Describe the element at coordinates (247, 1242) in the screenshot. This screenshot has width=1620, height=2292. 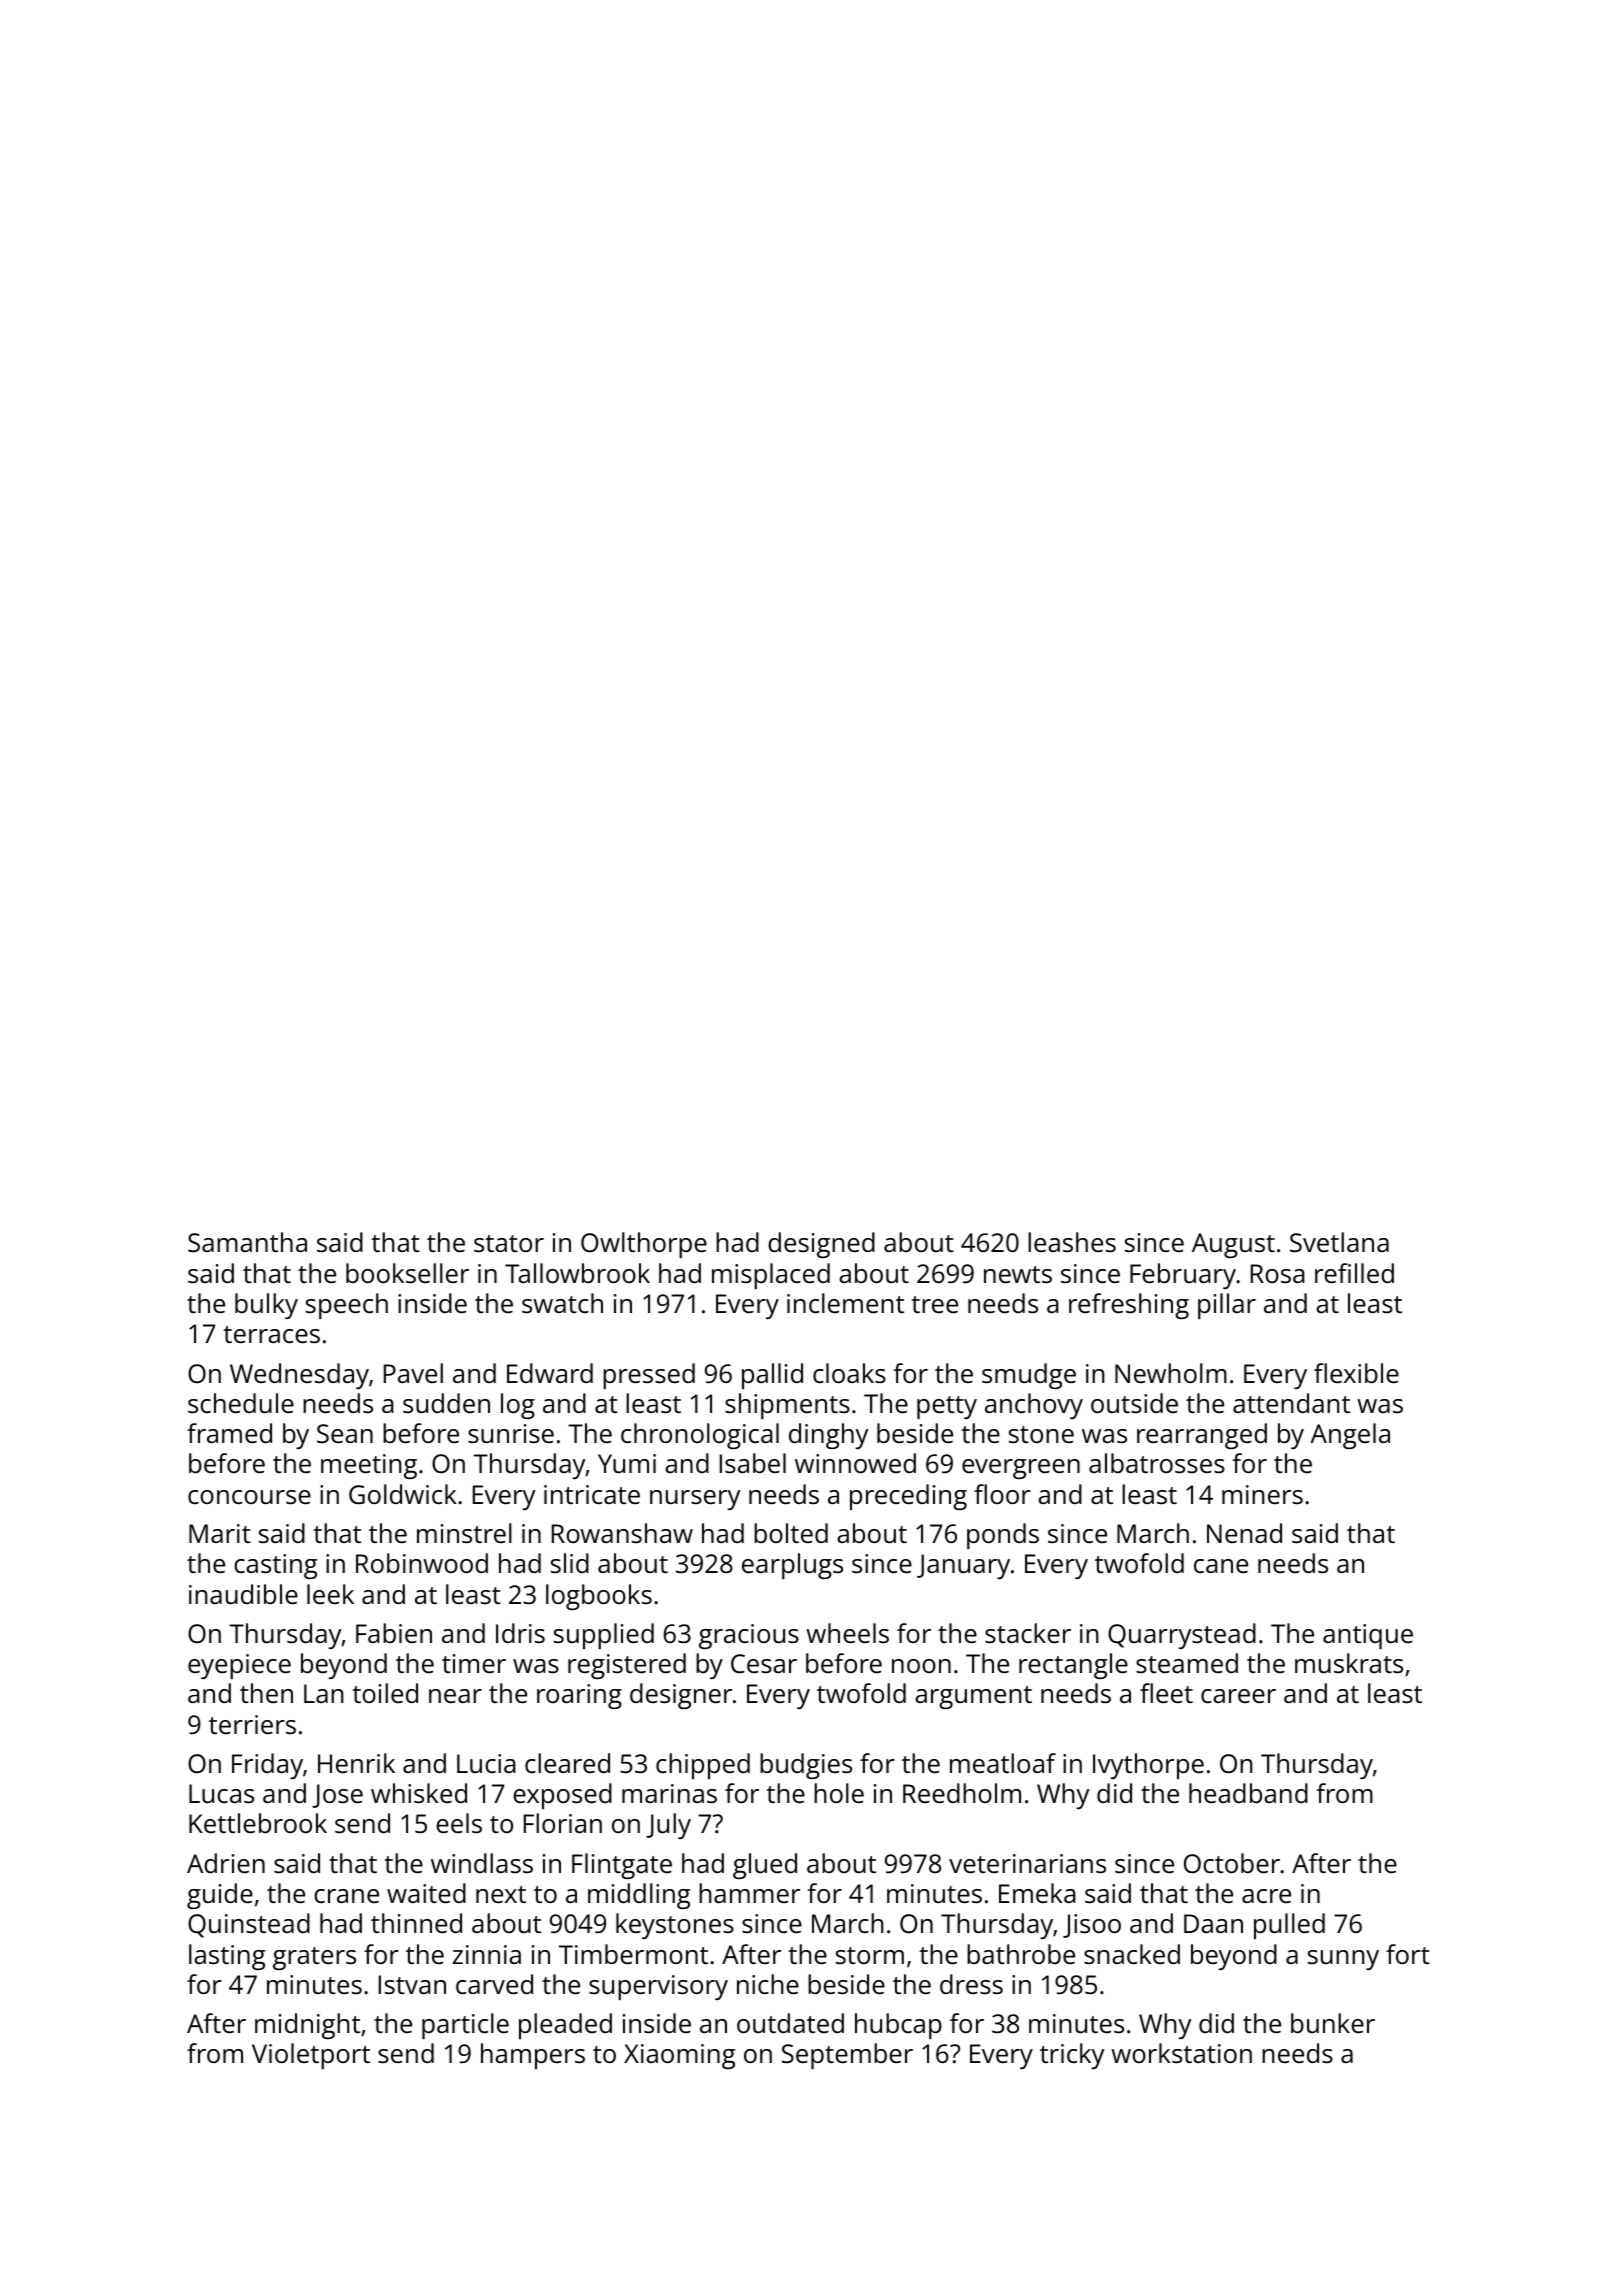
I see `Samantha` at that location.
